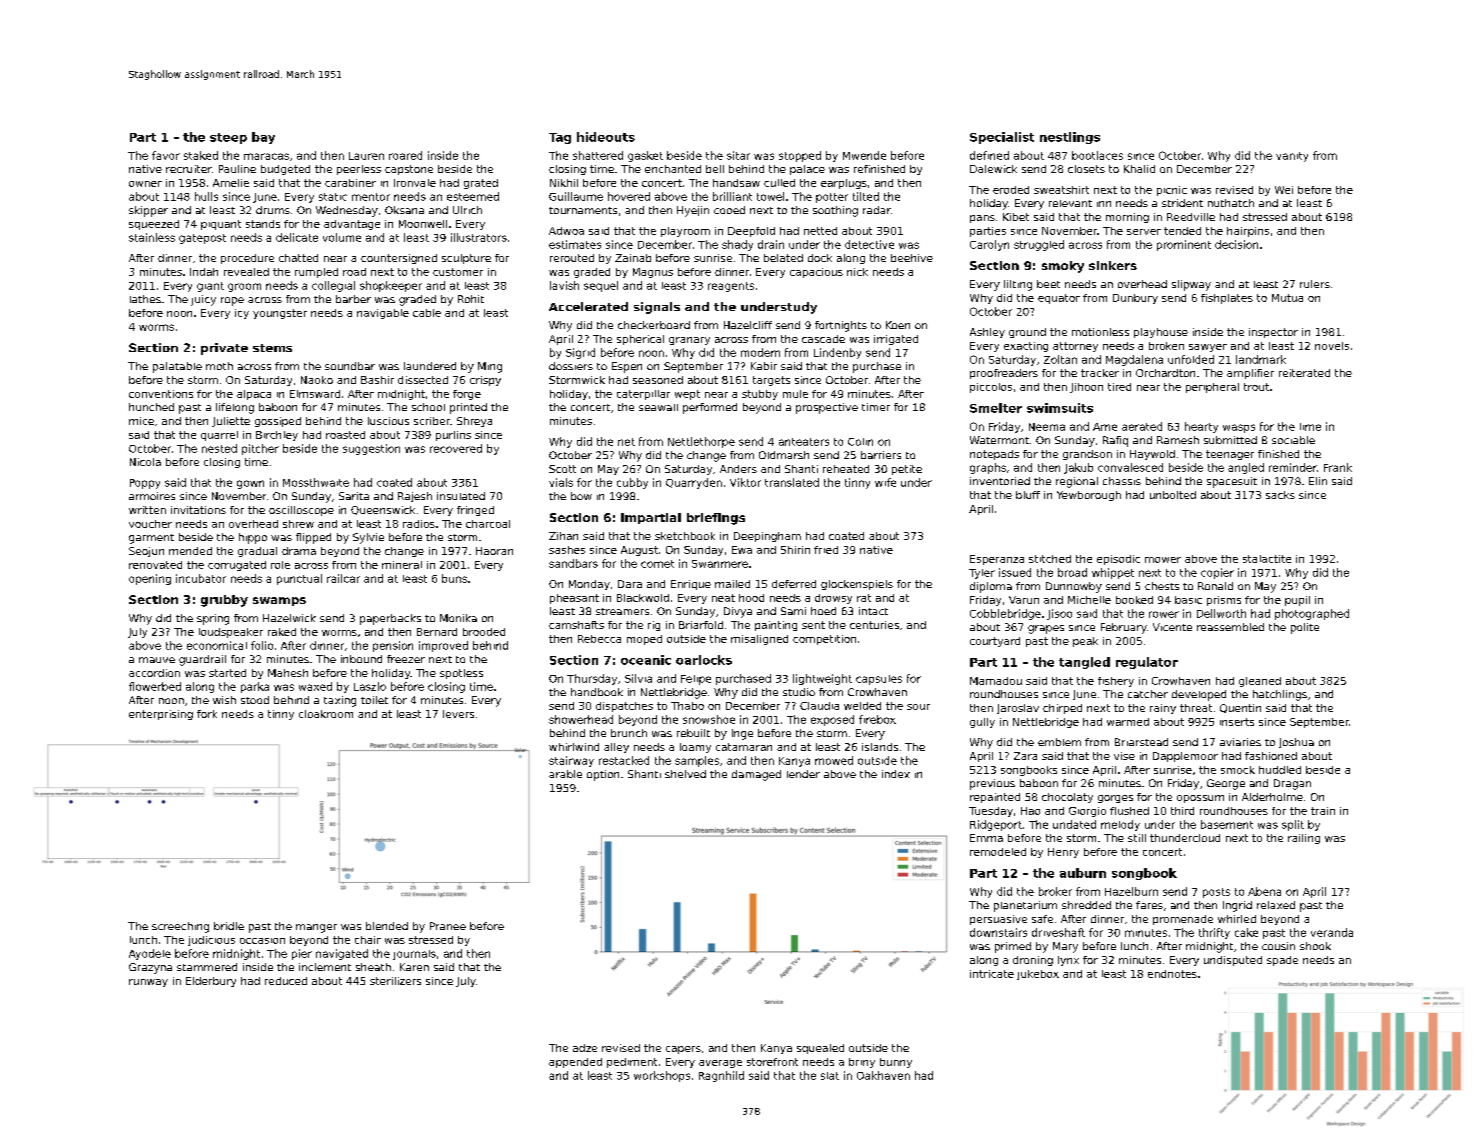 This document has height=1147, width=1484. Describe the element at coordinates (155, 565) in the document. I see `renovated` at that location.
